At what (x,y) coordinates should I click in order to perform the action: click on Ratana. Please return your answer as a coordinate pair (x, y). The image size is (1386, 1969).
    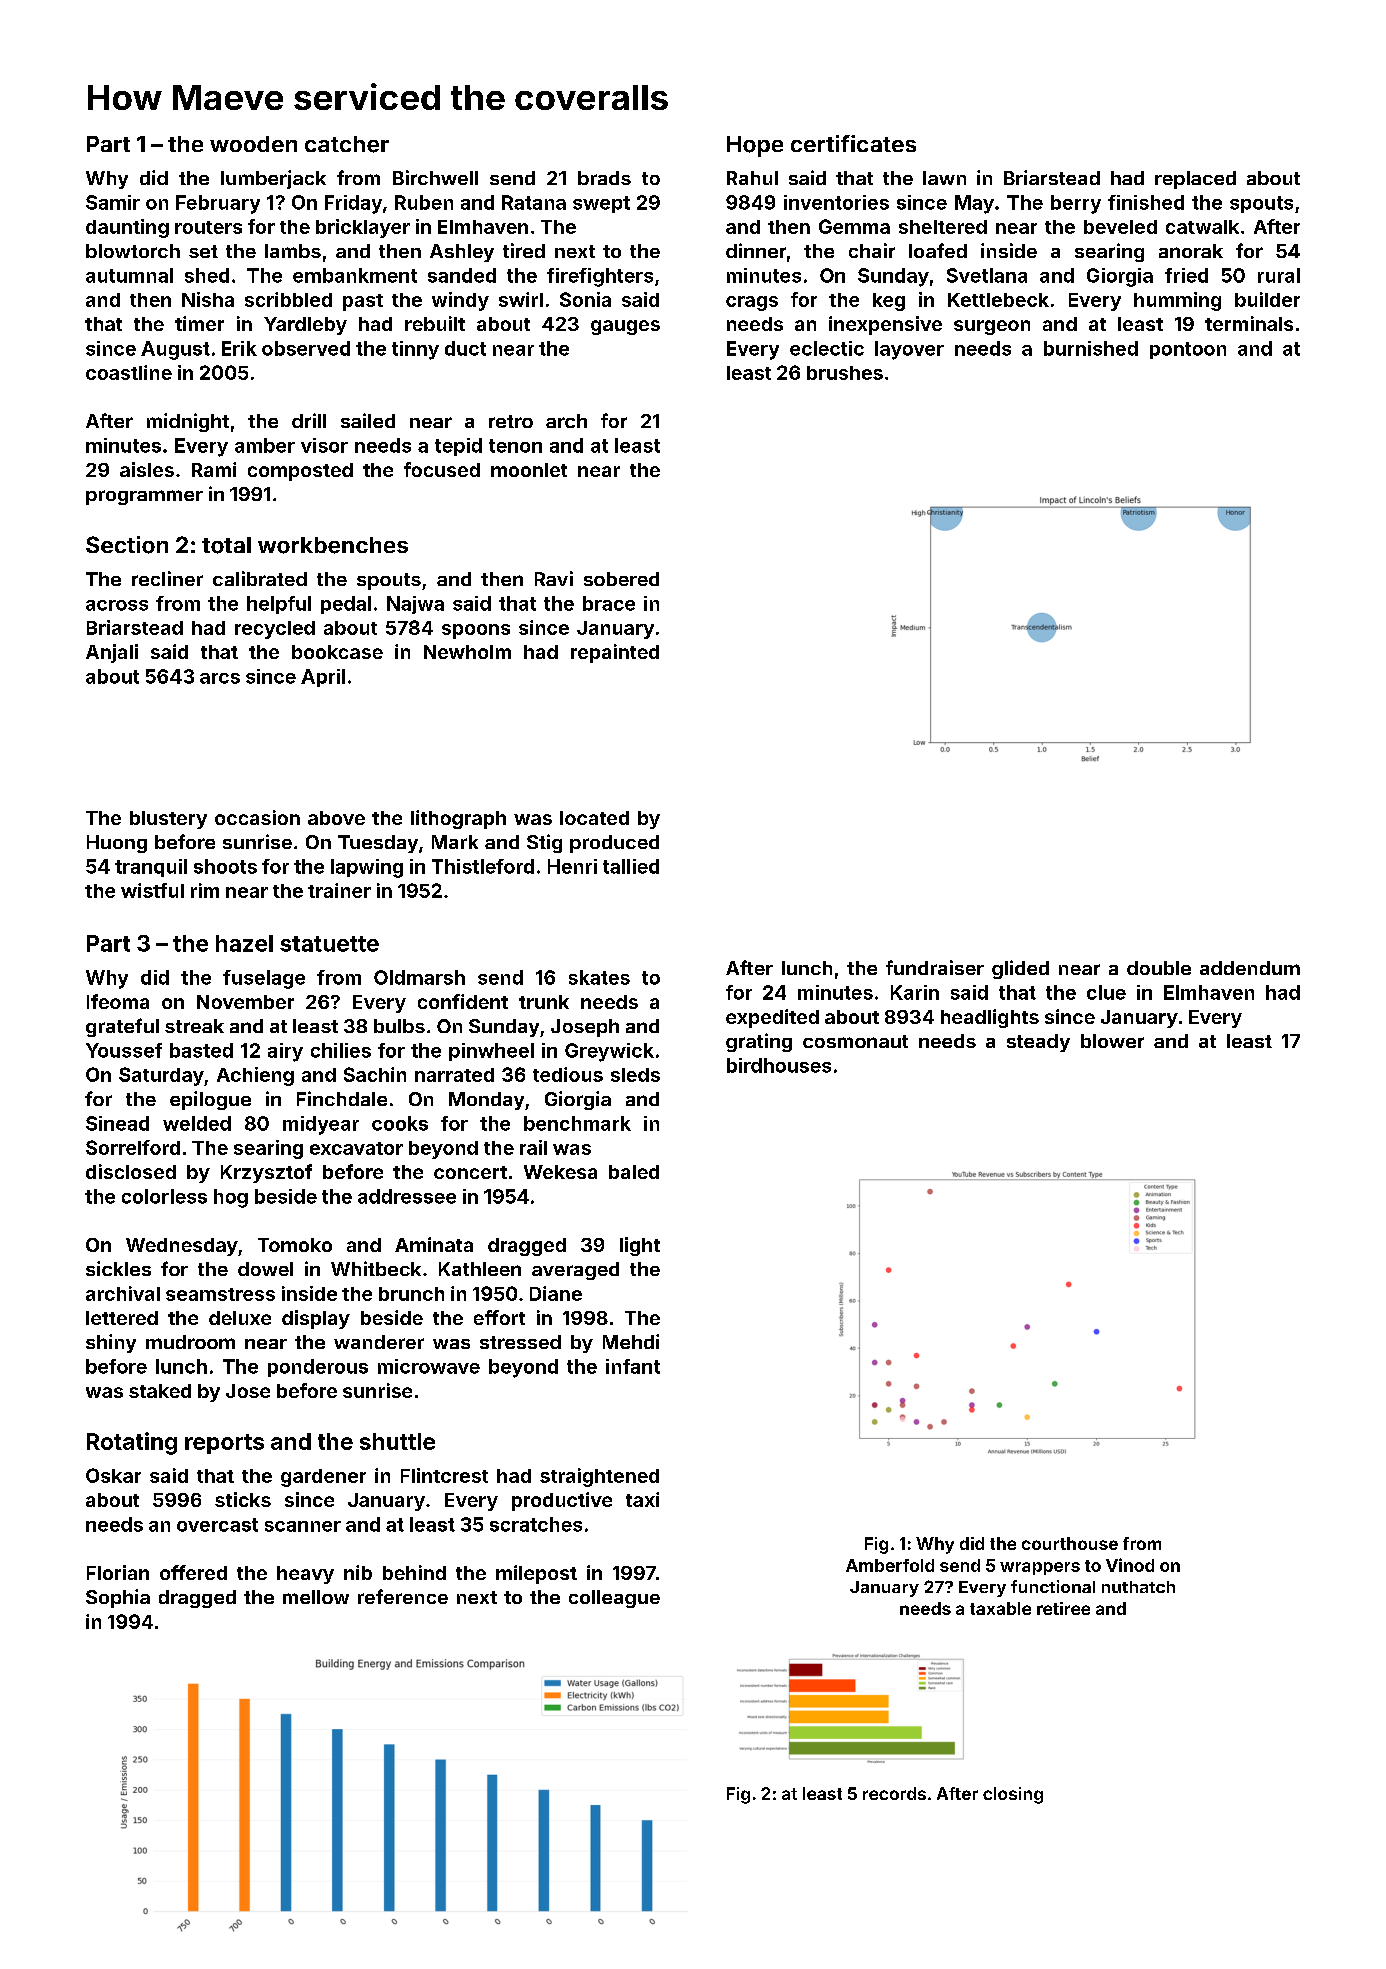
    Looking at the image, I should click on (534, 202).
